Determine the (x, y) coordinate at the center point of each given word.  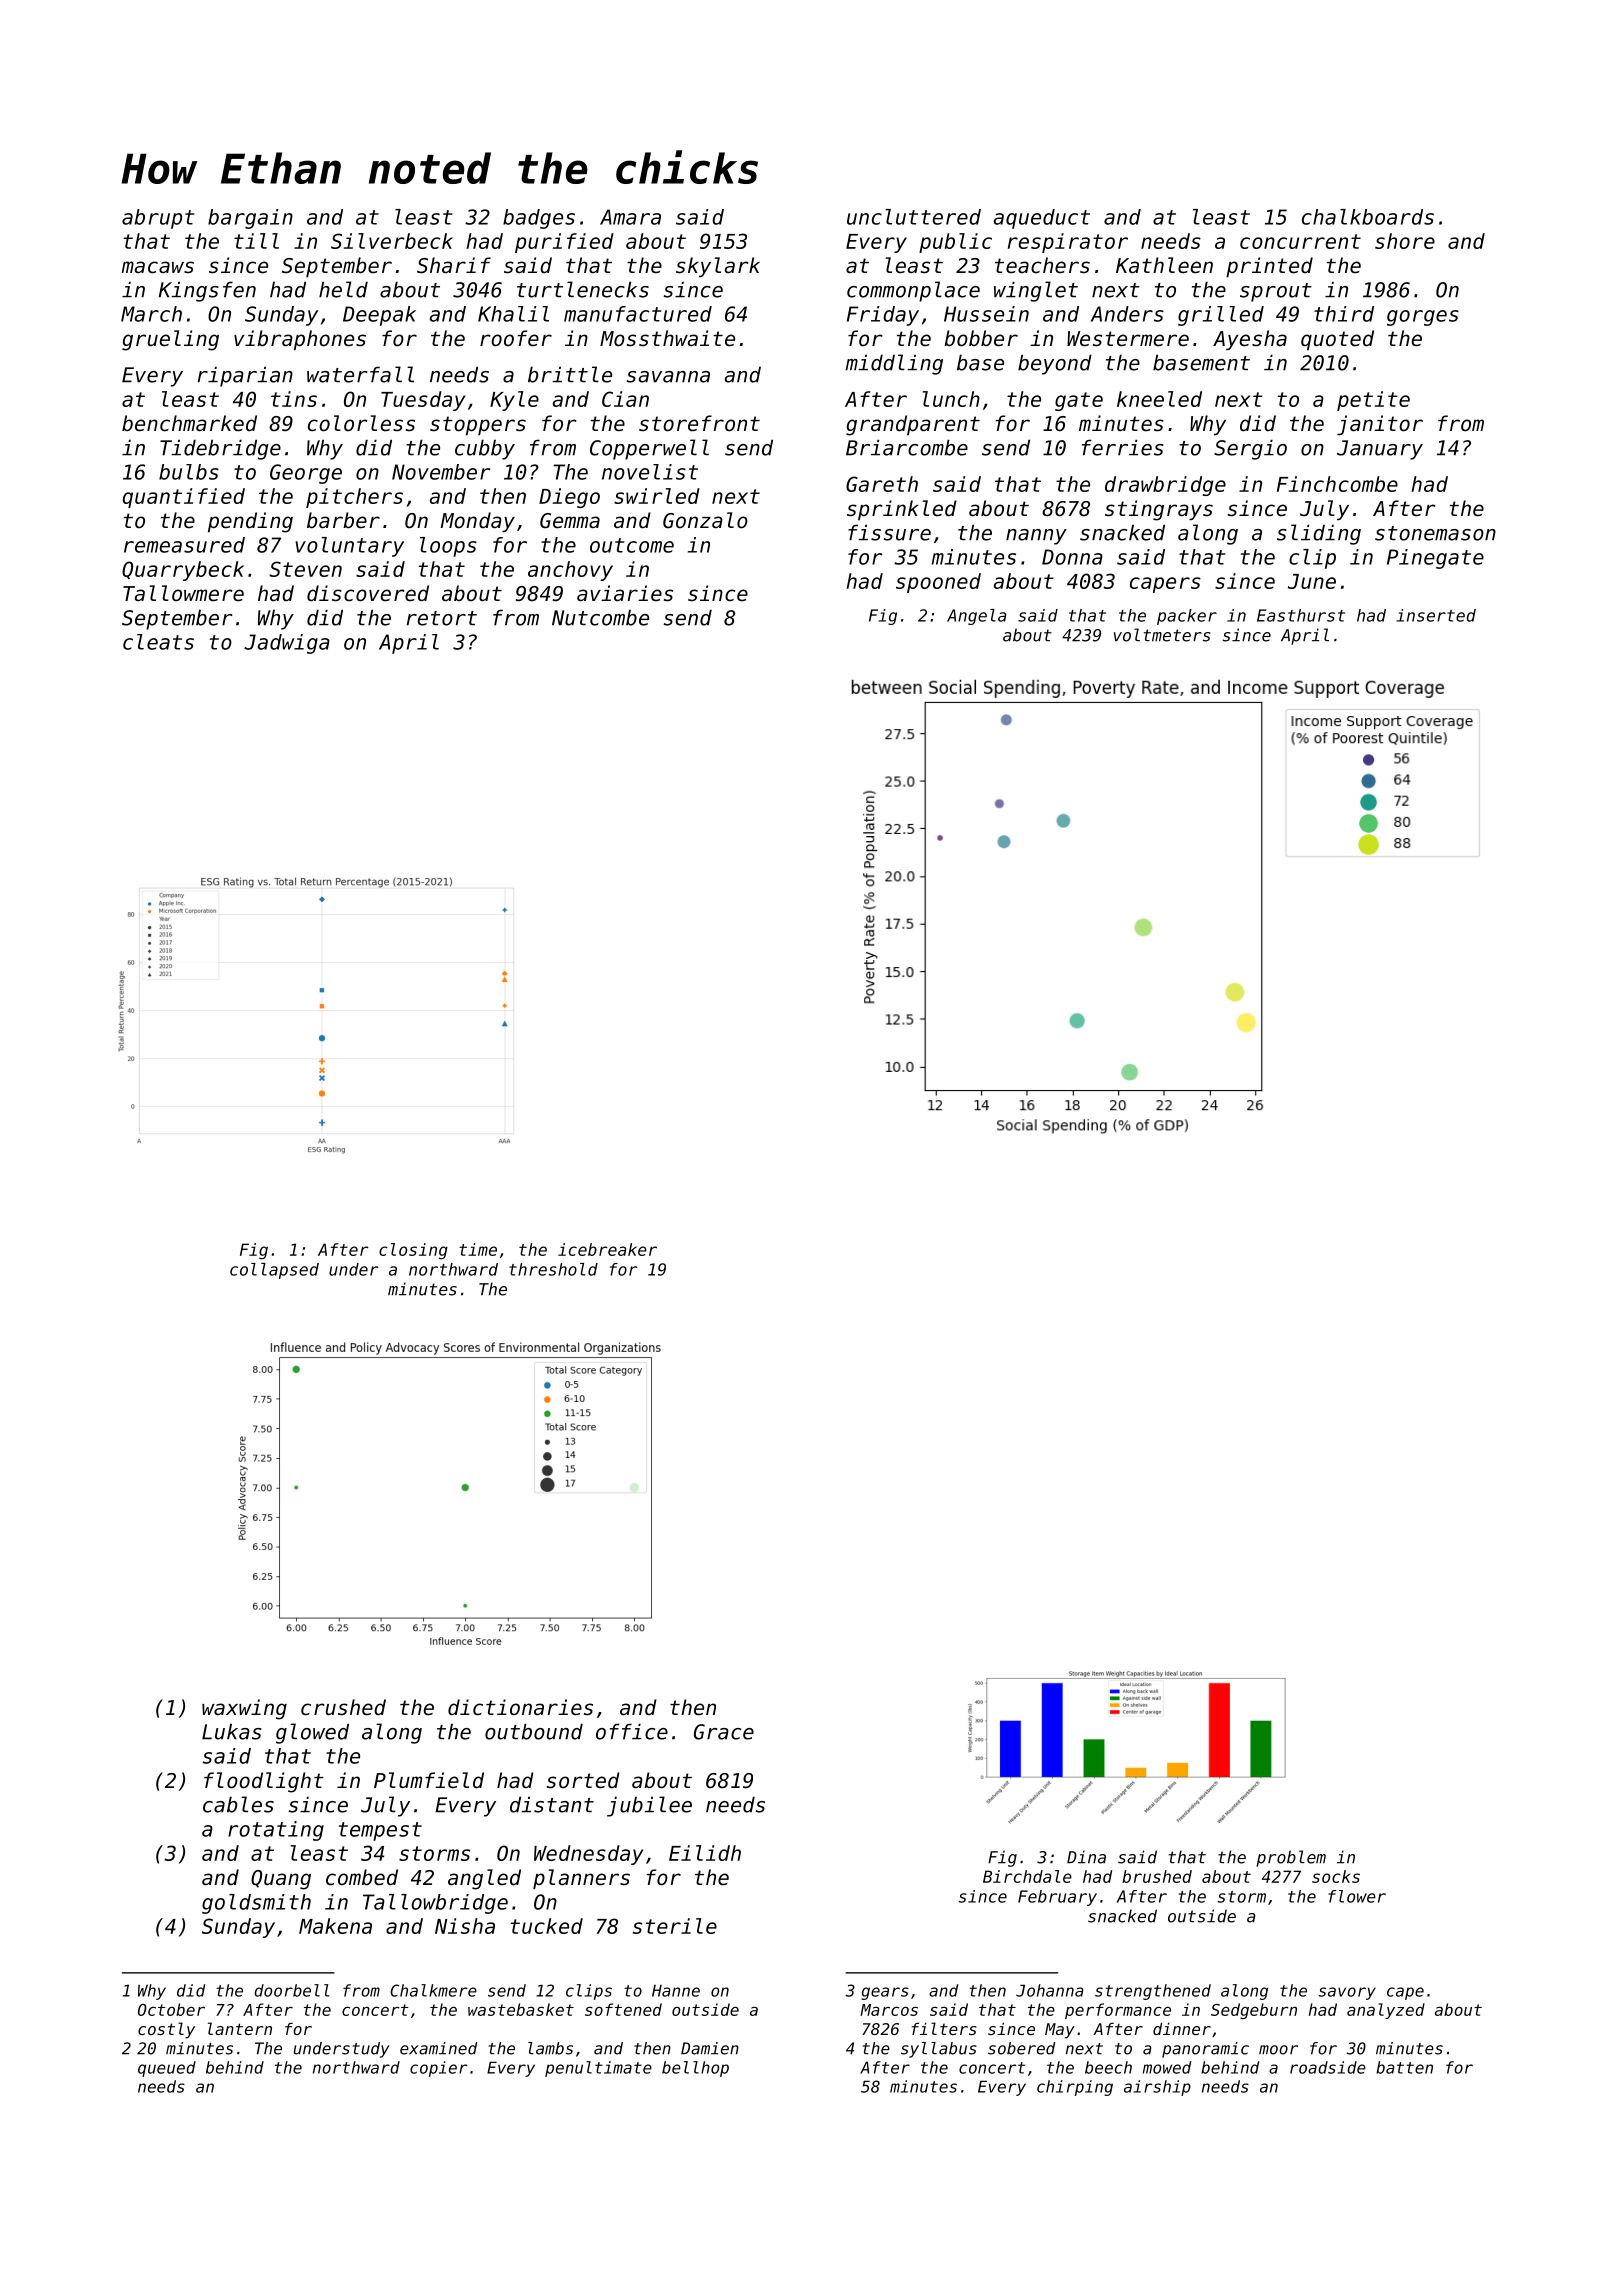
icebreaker (607, 1249)
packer (1187, 617)
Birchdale (1027, 1876)
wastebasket (521, 2009)
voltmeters (1162, 635)
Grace (724, 1732)
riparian (245, 376)
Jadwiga (287, 644)
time (478, 1249)
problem (1291, 1858)
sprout (1276, 292)
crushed (343, 1707)
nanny (1036, 537)
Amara (630, 217)
